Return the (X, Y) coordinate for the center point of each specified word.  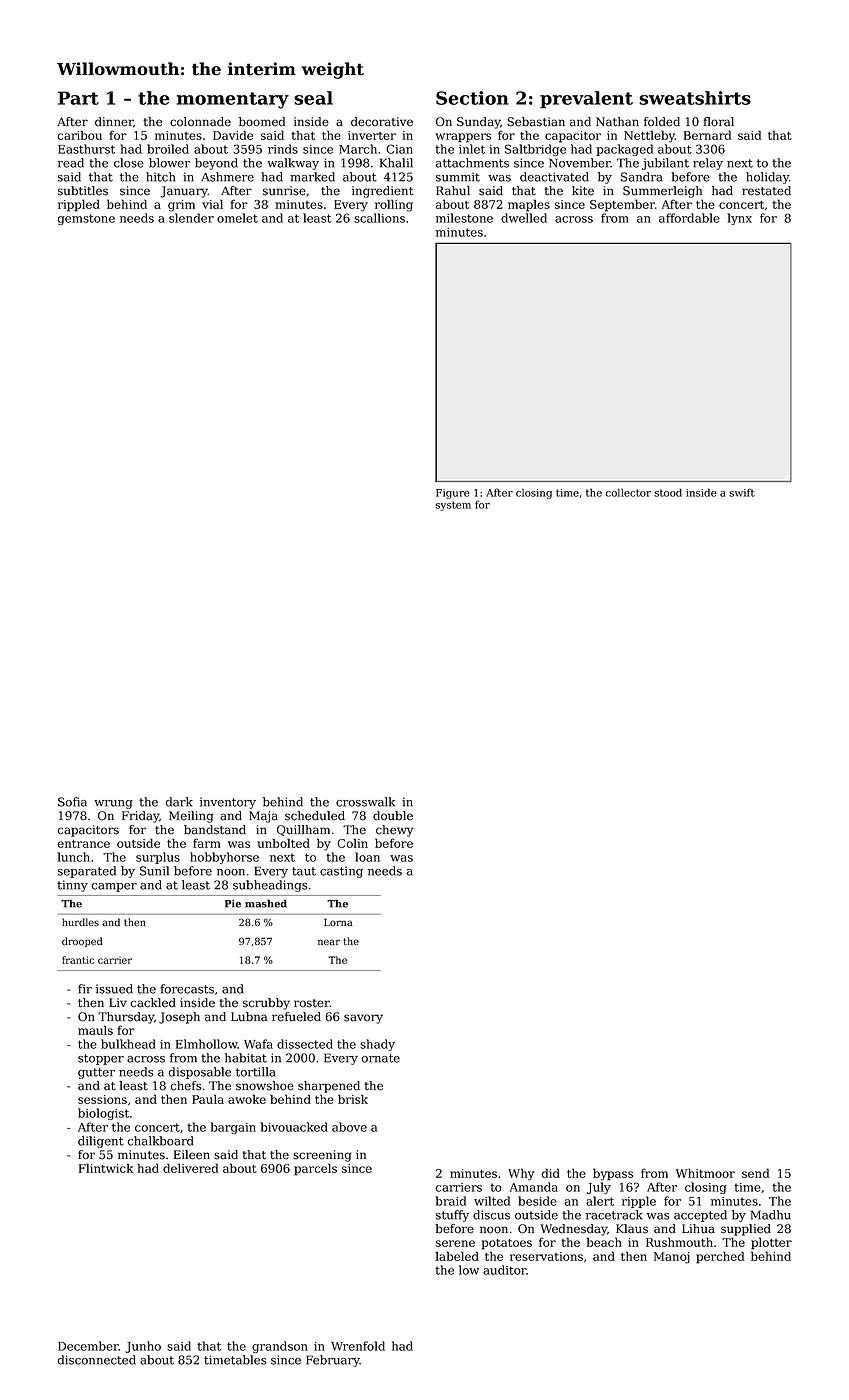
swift (742, 492)
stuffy (452, 1216)
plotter (771, 1243)
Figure (453, 494)
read (71, 163)
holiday (767, 178)
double (393, 816)
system (453, 506)
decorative (382, 122)
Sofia (72, 802)
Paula (208, 1099)
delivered (190, 1168)
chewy (395, 831)
